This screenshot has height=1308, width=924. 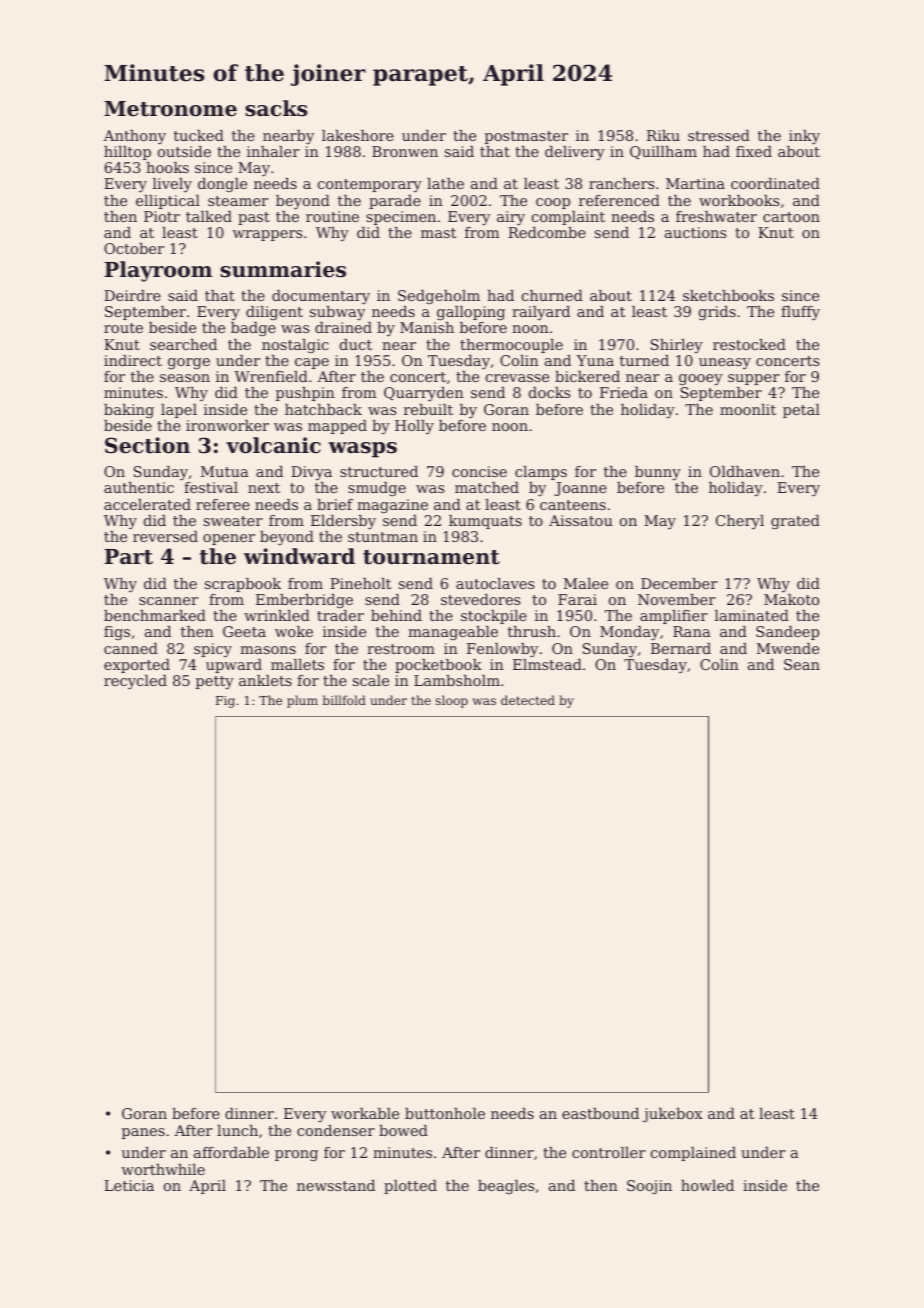 What do you see at coordinates (739, 200) in the screenshot?
I see `workbooks` at bounding box center [739, 200].
